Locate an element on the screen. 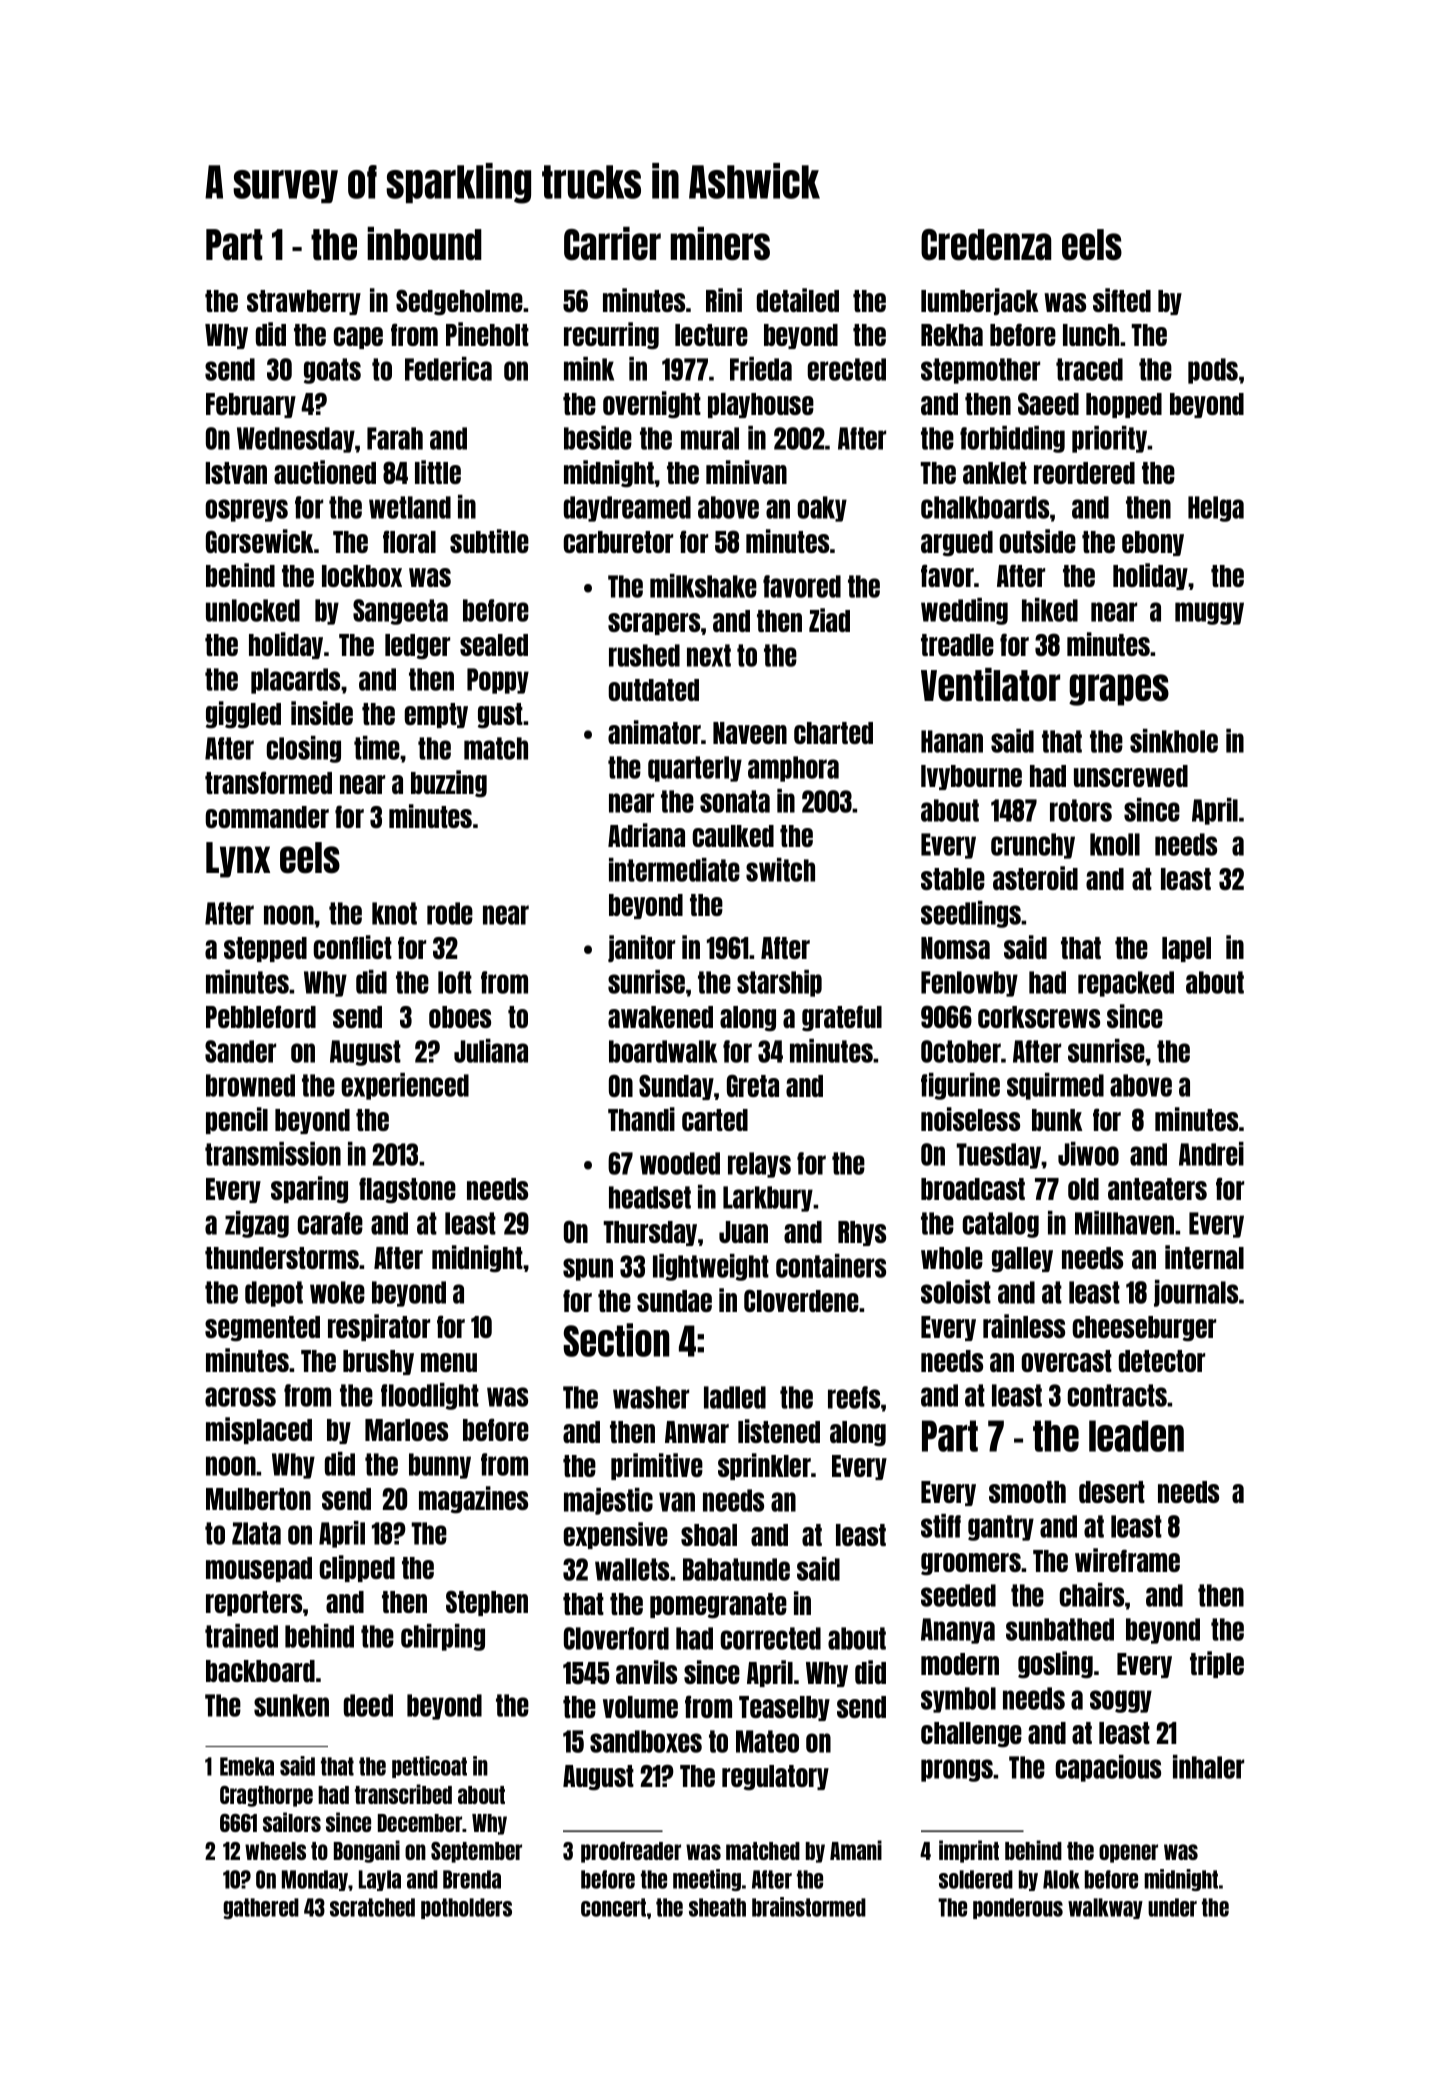  knot is located at coordinates (394, 913).
